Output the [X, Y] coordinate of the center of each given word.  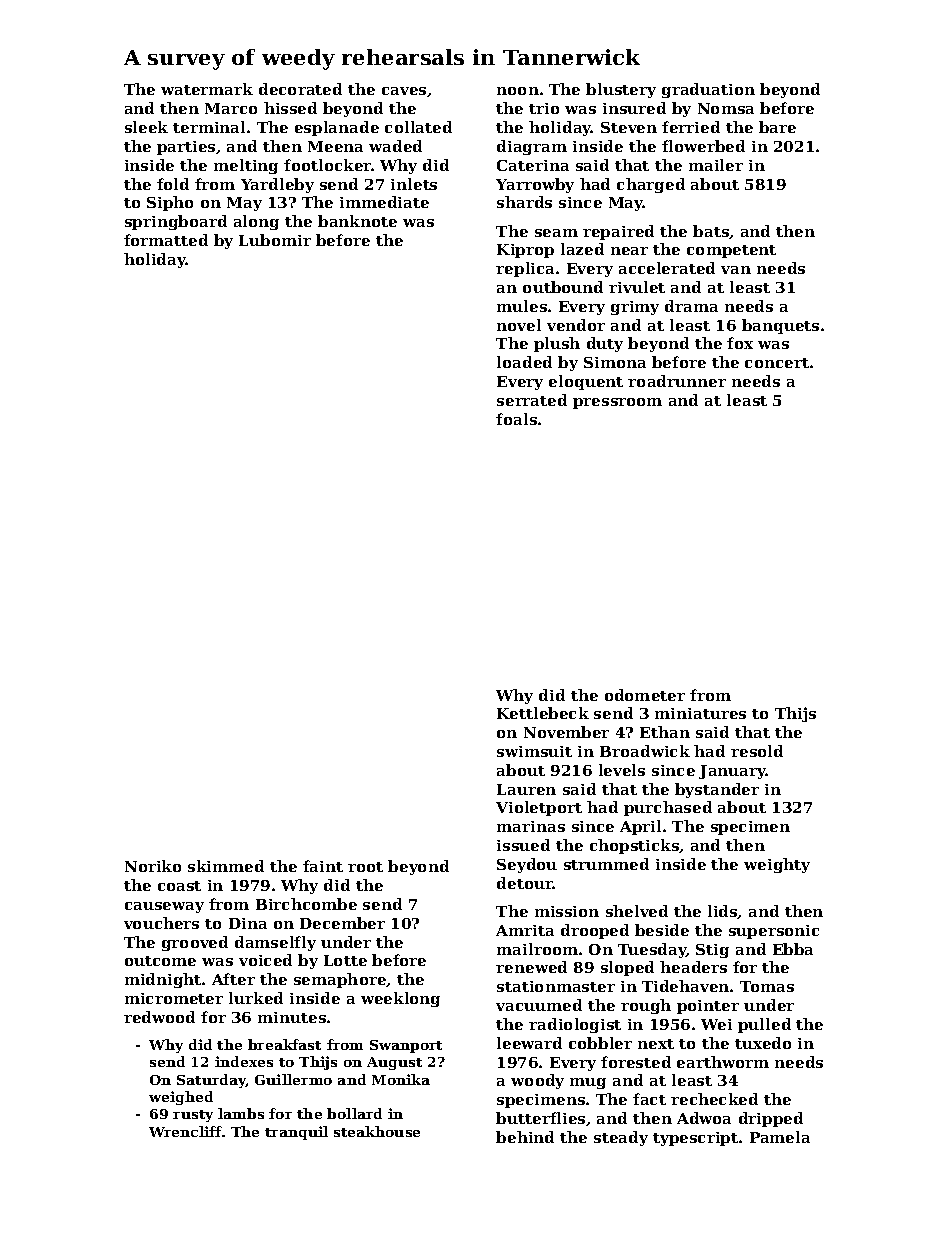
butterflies [540, 1118]
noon [518, 91]
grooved [195, 943]
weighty [777, 865]
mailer [716, 165]
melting [246, 166]
